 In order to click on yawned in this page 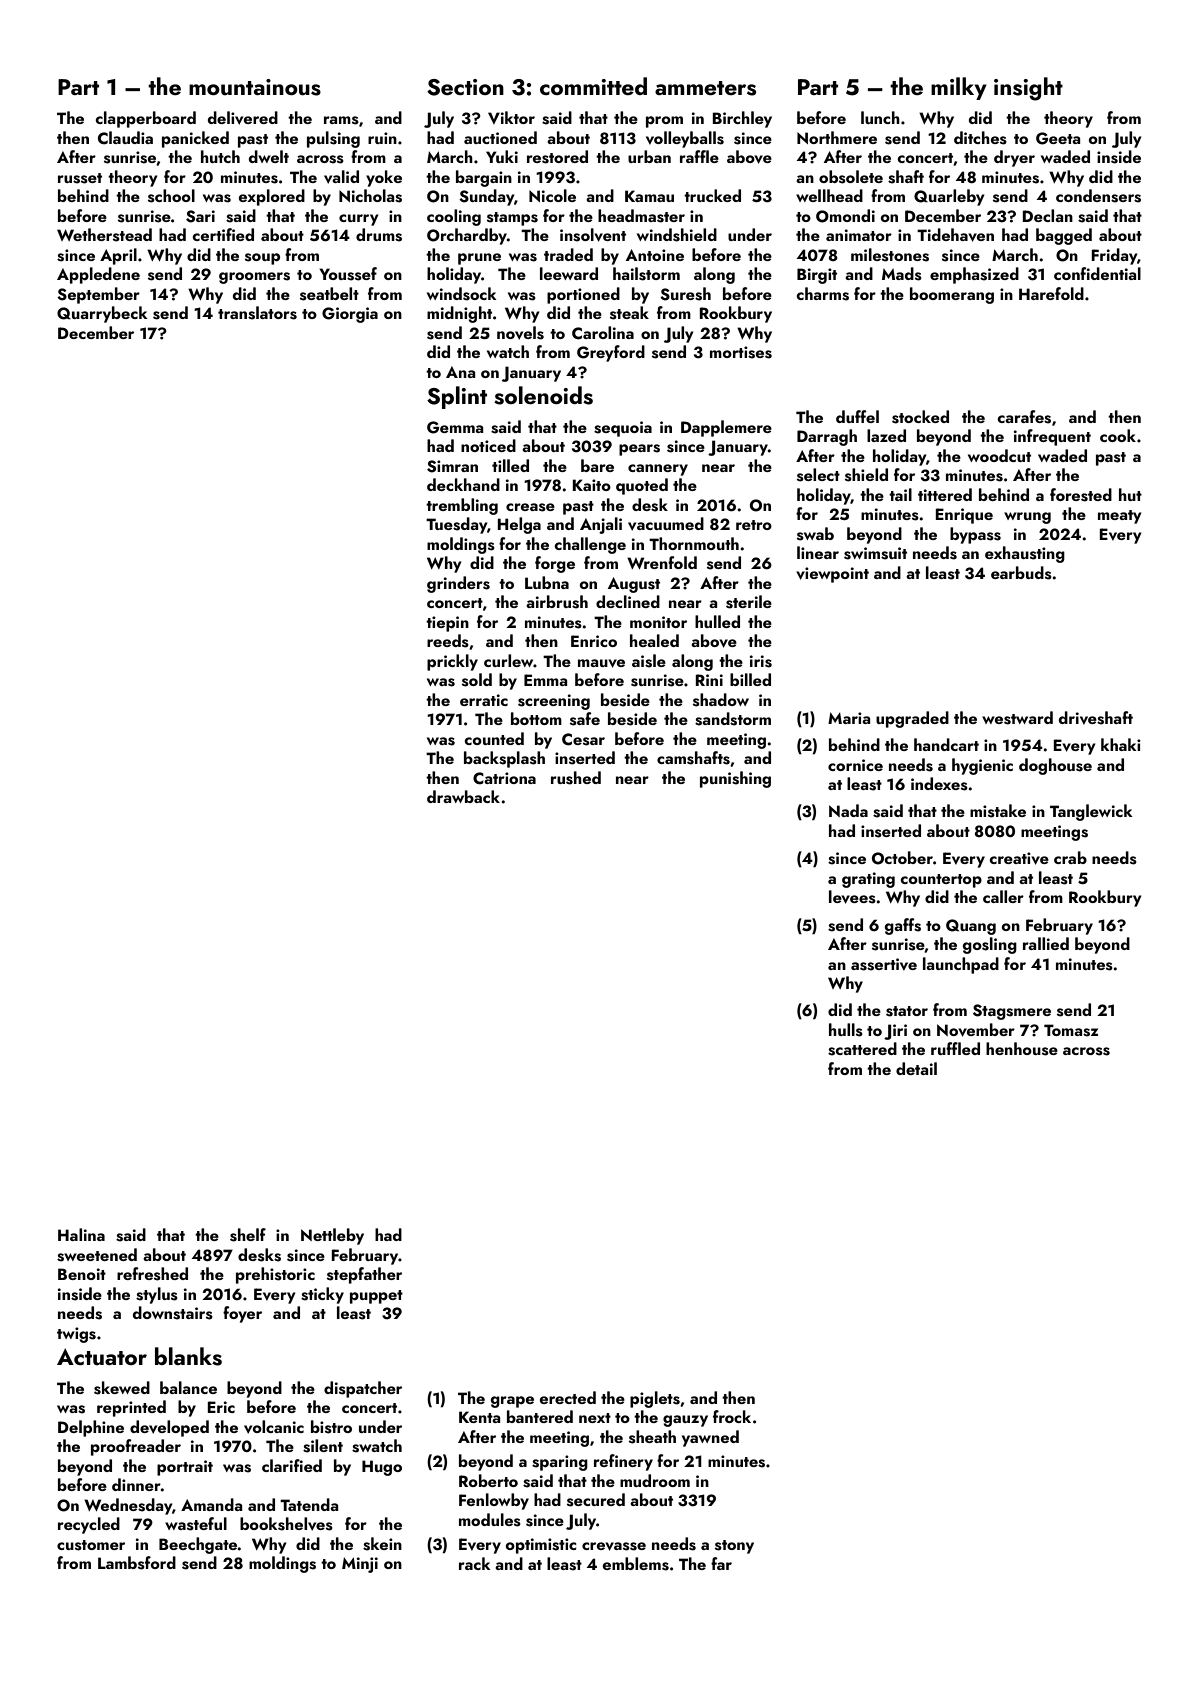, I will do `click(710, 1438)`.
